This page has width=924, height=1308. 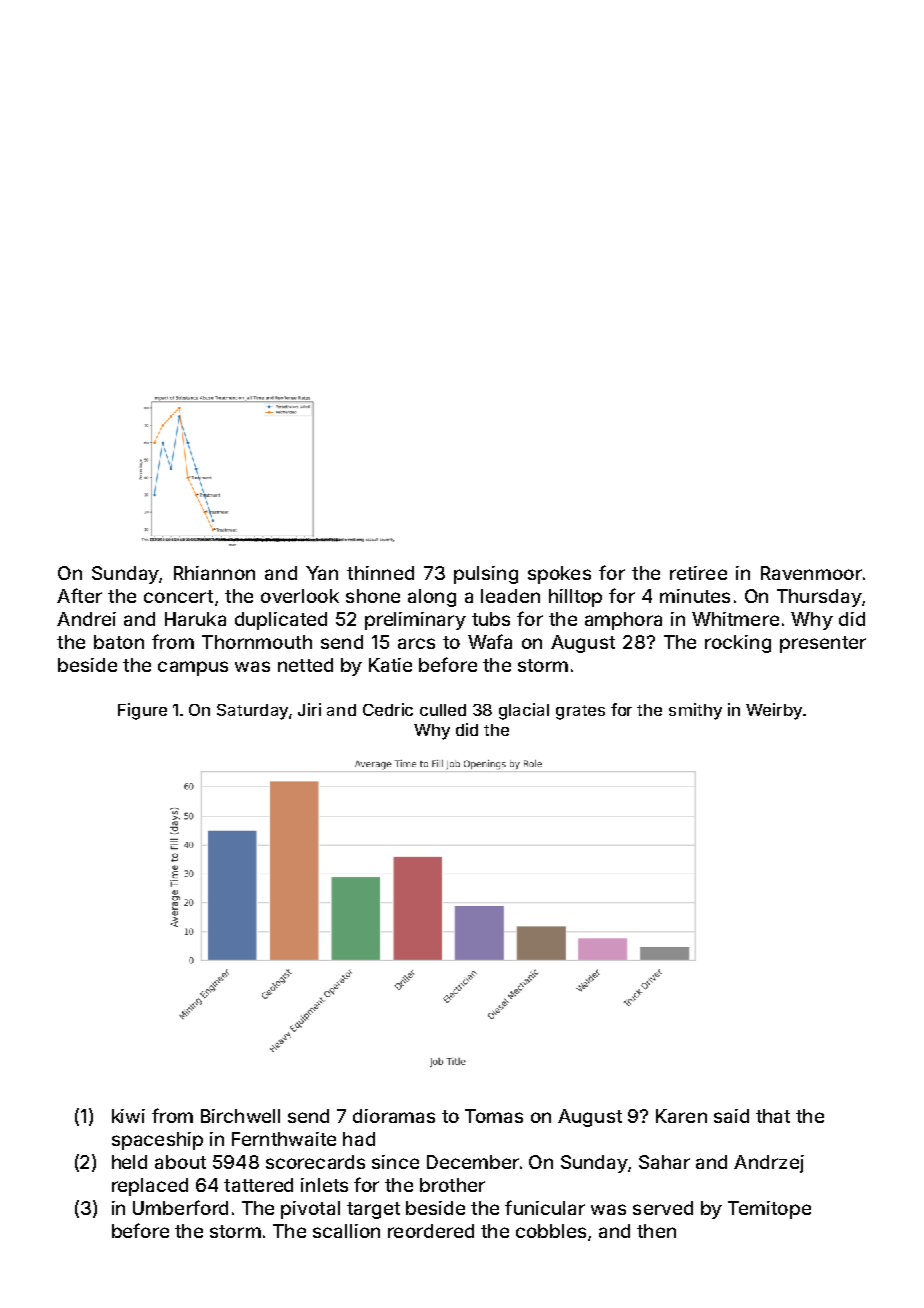 I want to click on that, so click(x=773, y=1116).
